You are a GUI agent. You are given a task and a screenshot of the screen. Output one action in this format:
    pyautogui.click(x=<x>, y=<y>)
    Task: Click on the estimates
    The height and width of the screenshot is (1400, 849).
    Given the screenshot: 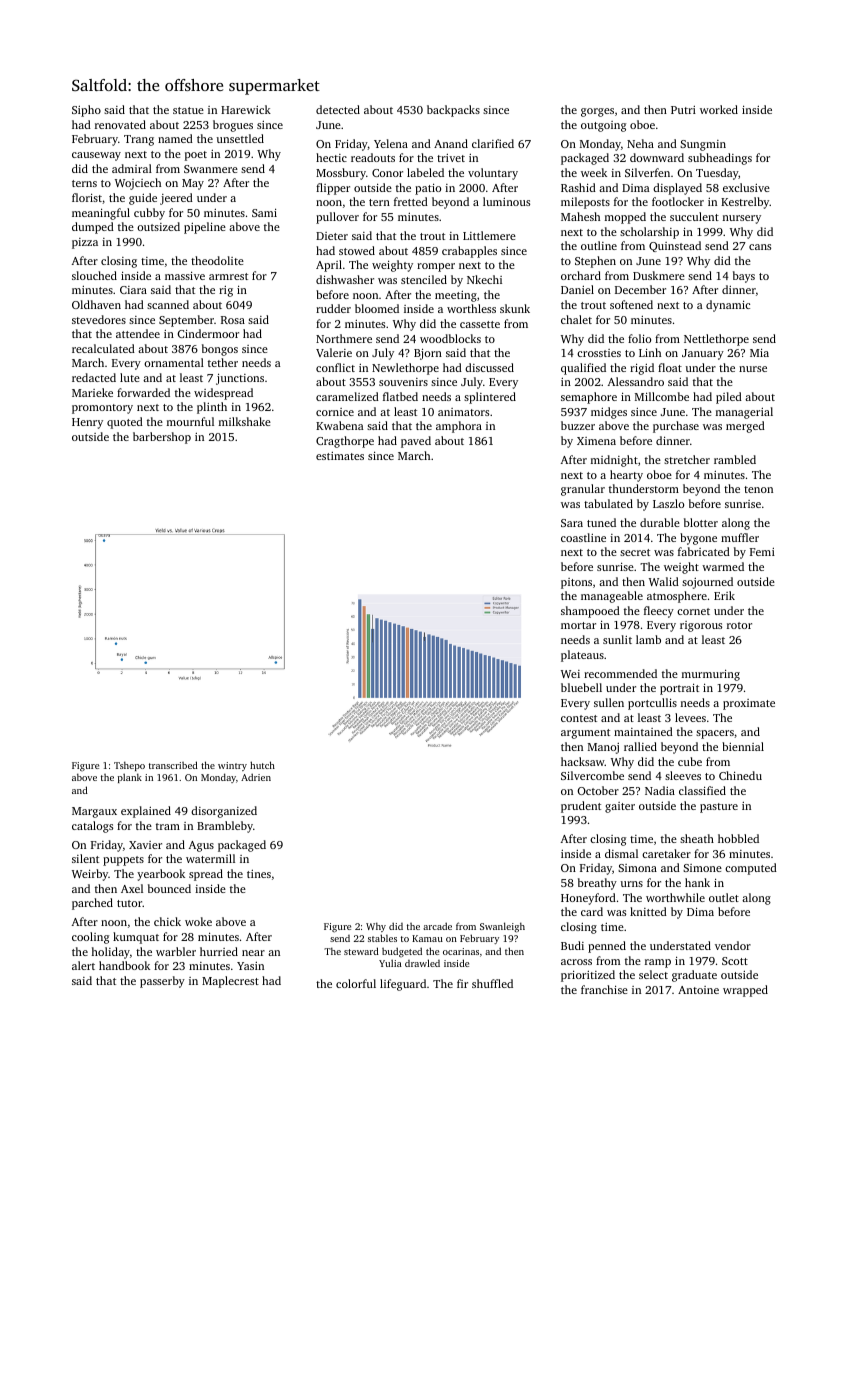 What is the action you would take?
    pyautogui.click(x=340, y=456)
